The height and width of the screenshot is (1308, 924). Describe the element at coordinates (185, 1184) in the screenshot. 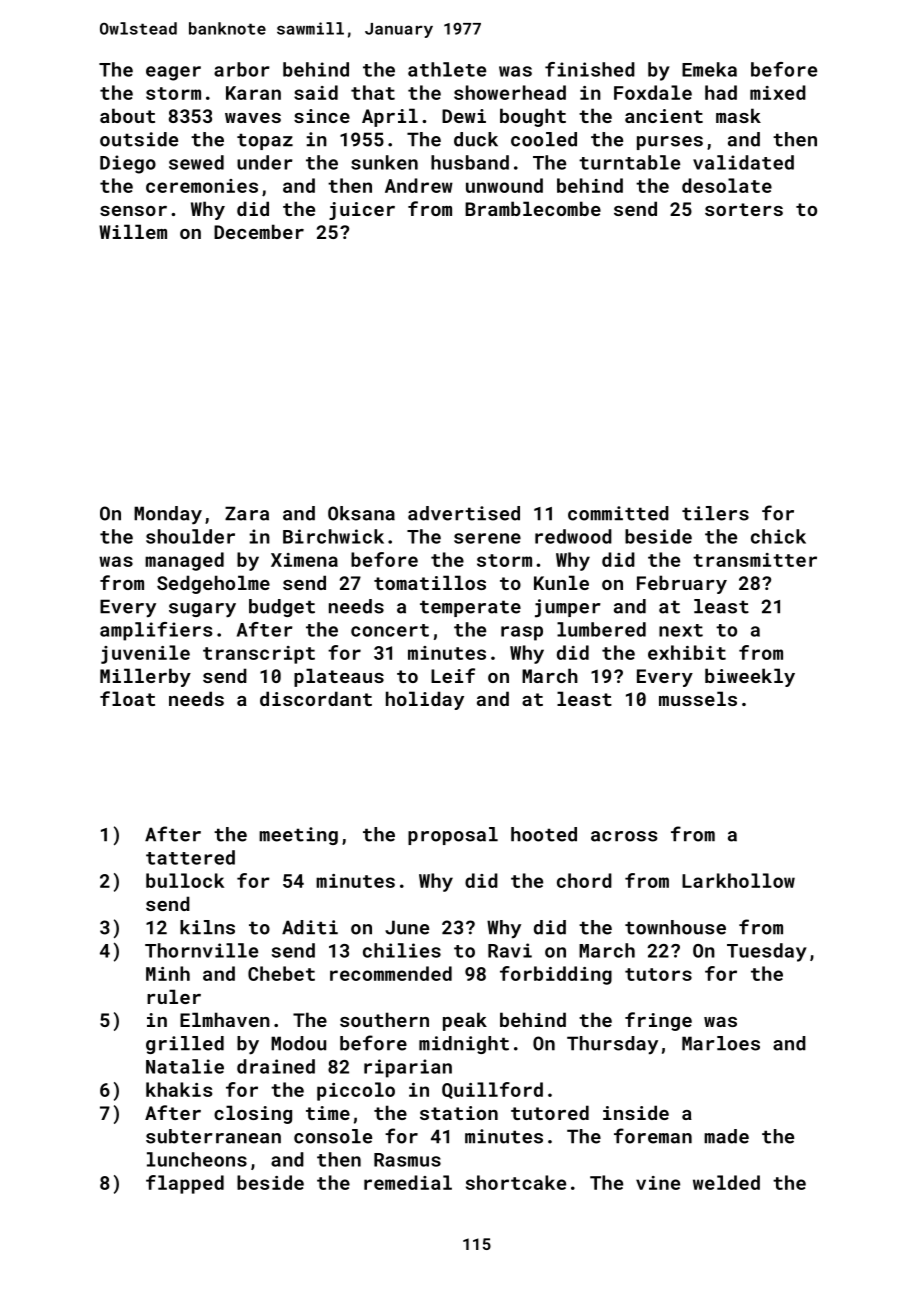

I see `flapped` at that location.
